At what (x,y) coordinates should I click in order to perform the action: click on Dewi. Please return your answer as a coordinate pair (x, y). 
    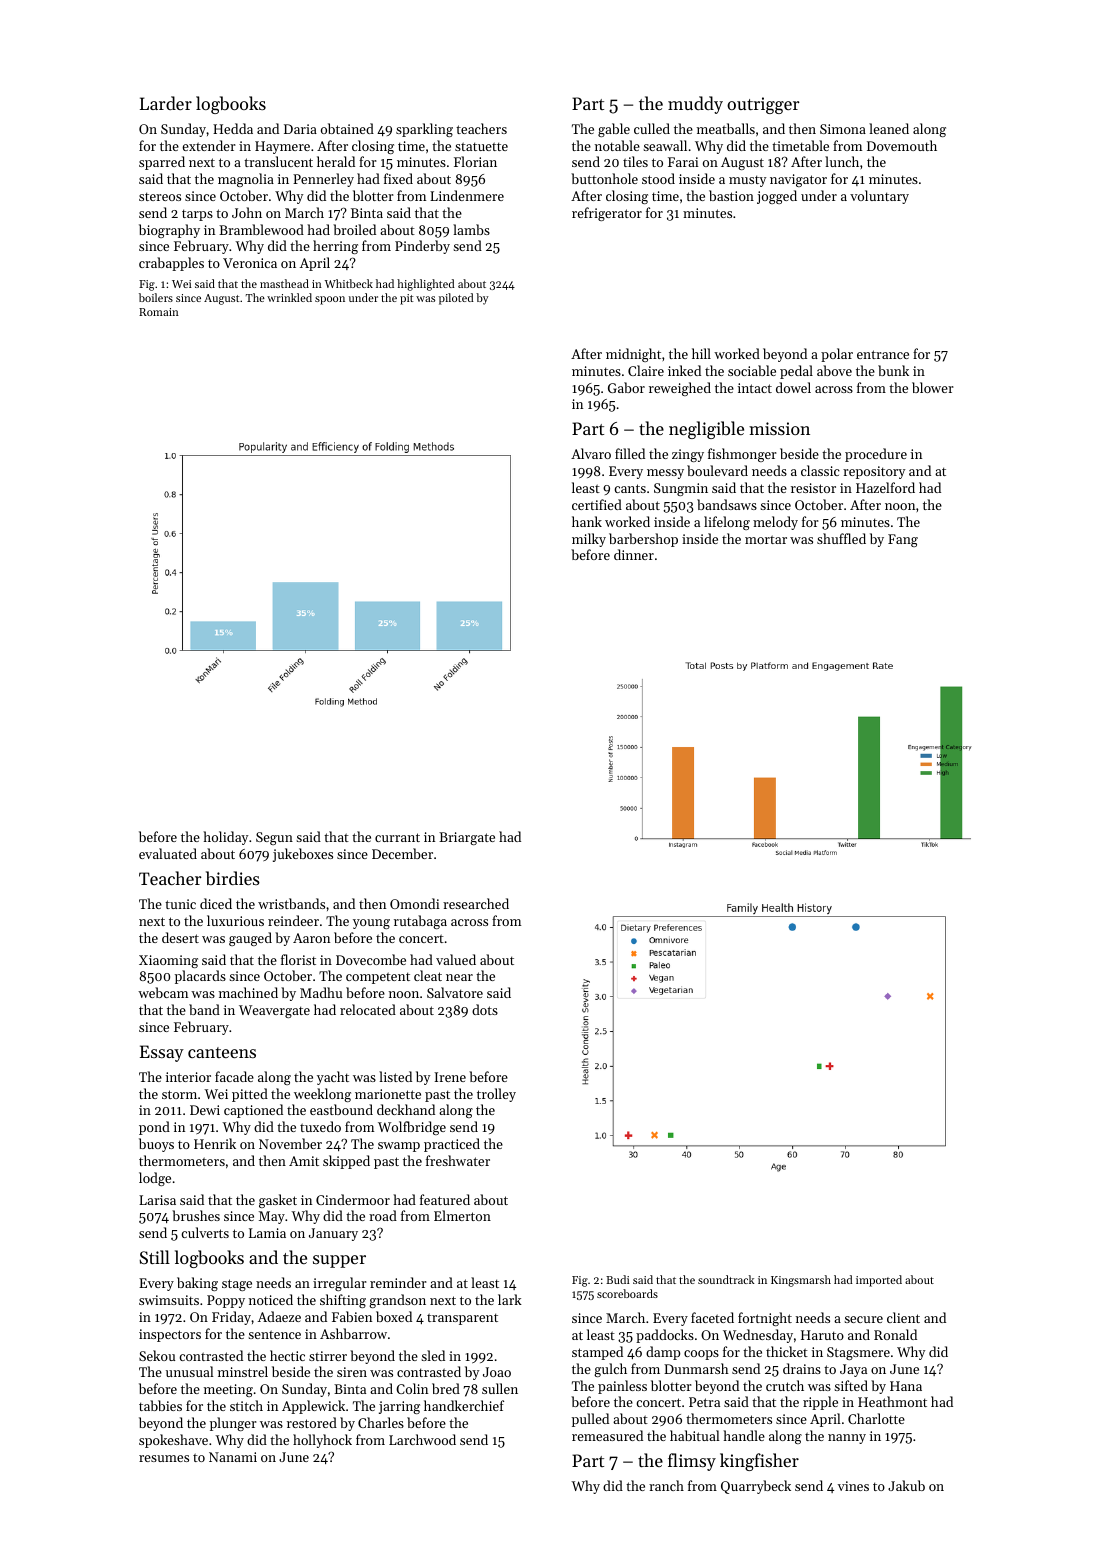
    Looking at the image, I should click on (205, 1110).
